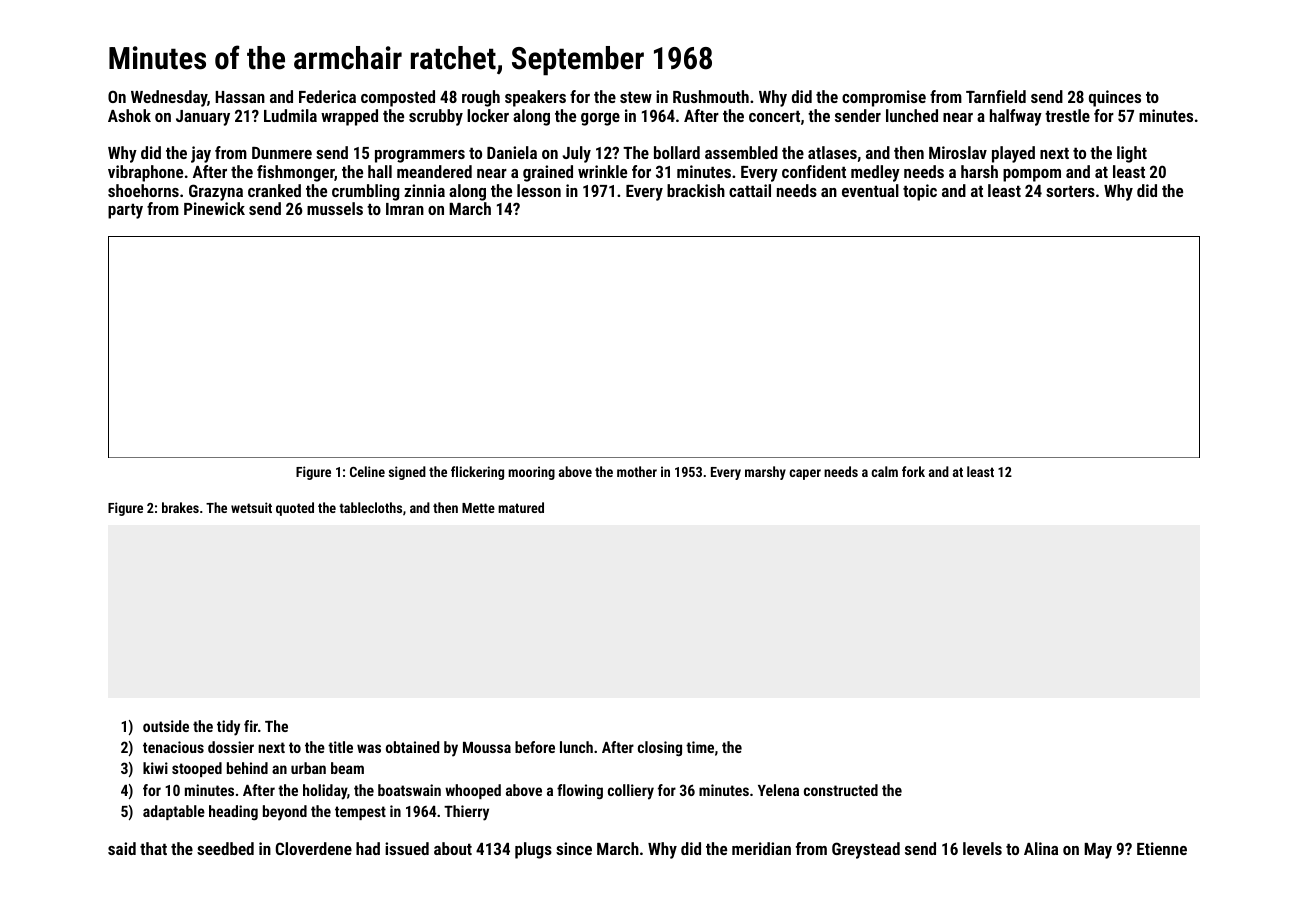 Image resolution: width=1308 pixels, height=924 pixels. What do you see at coordinates (368, 848) in the image?
I see `had` at bounding box center [368, 848].
